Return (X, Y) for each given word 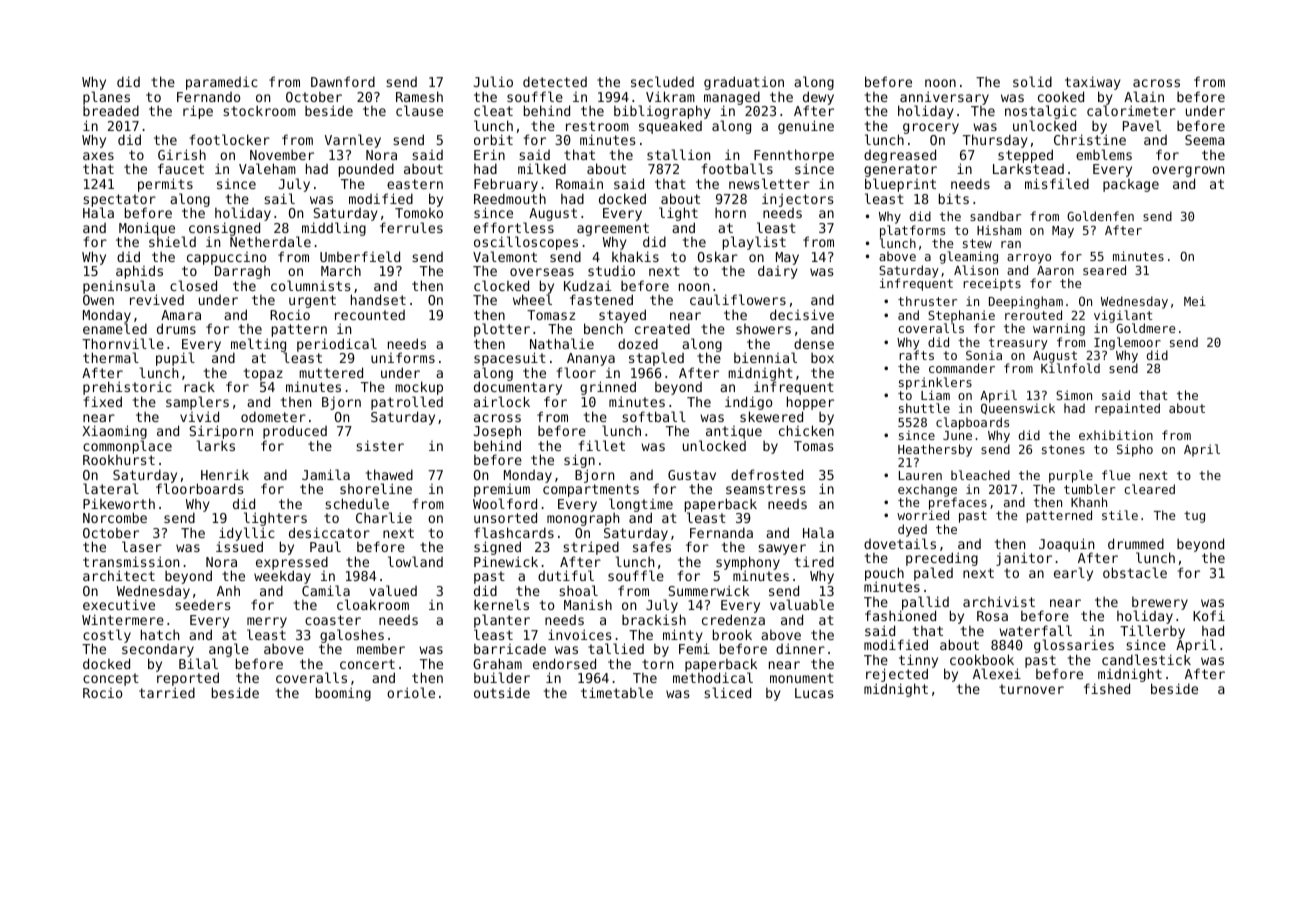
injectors (798, 200)
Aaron (1055, 270)
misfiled (1057, 183)
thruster (927, 301)
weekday (282, 577)
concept (111, 679)
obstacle (1135, 572)
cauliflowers (738, 299)
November (282, 155)
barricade (510, 648)
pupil (175, 359)
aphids (139, 272)
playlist (754, 243)
